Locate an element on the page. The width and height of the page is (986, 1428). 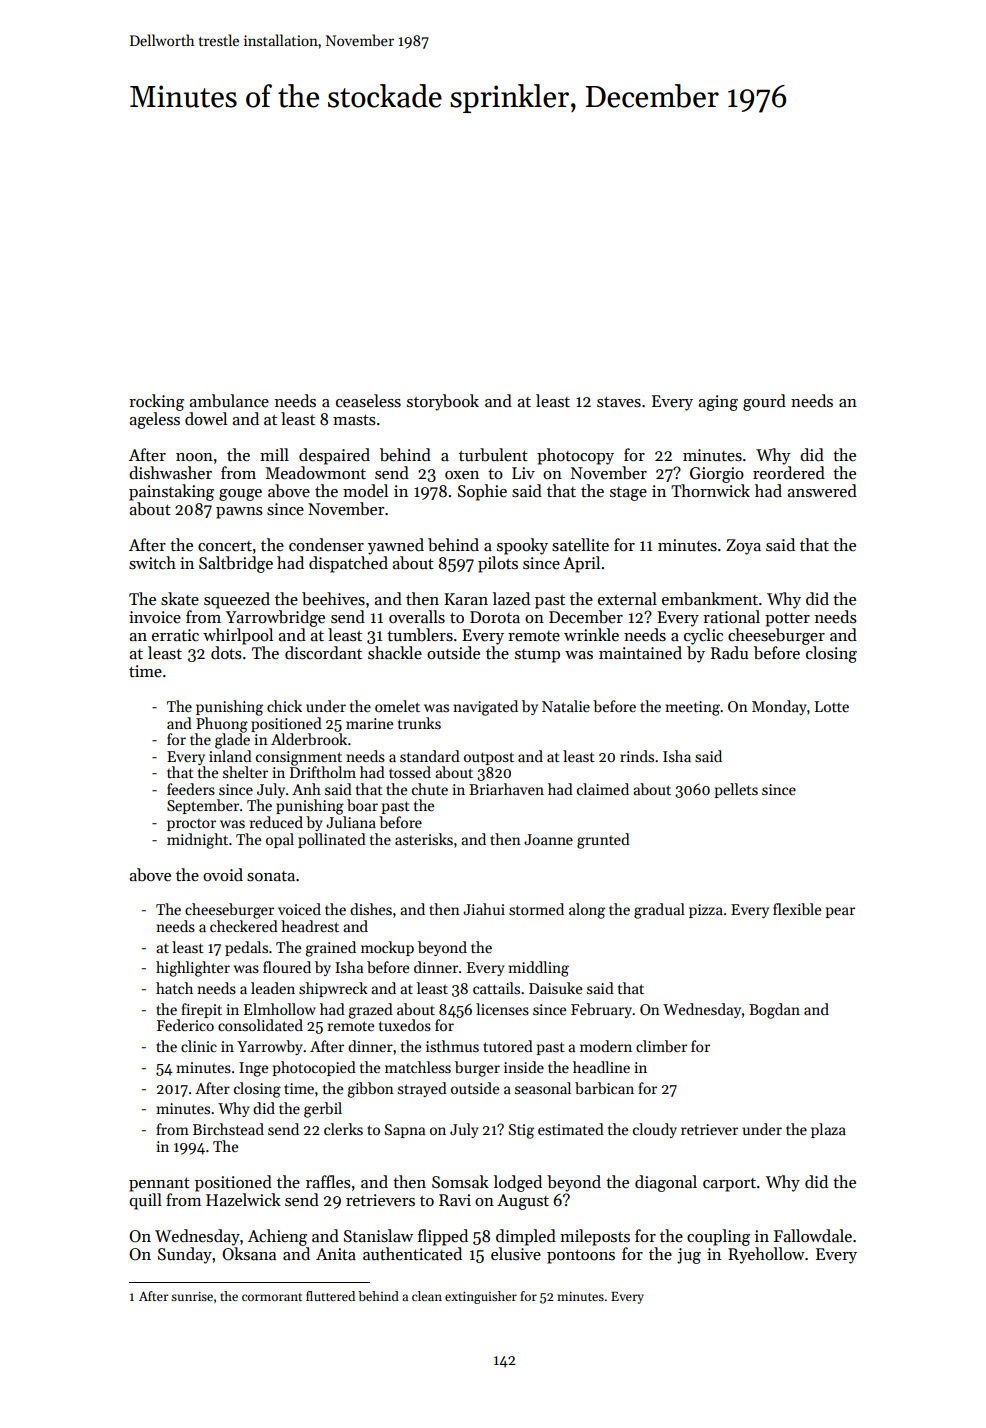
Hazelwick is located at coordinates (243, 1200).
